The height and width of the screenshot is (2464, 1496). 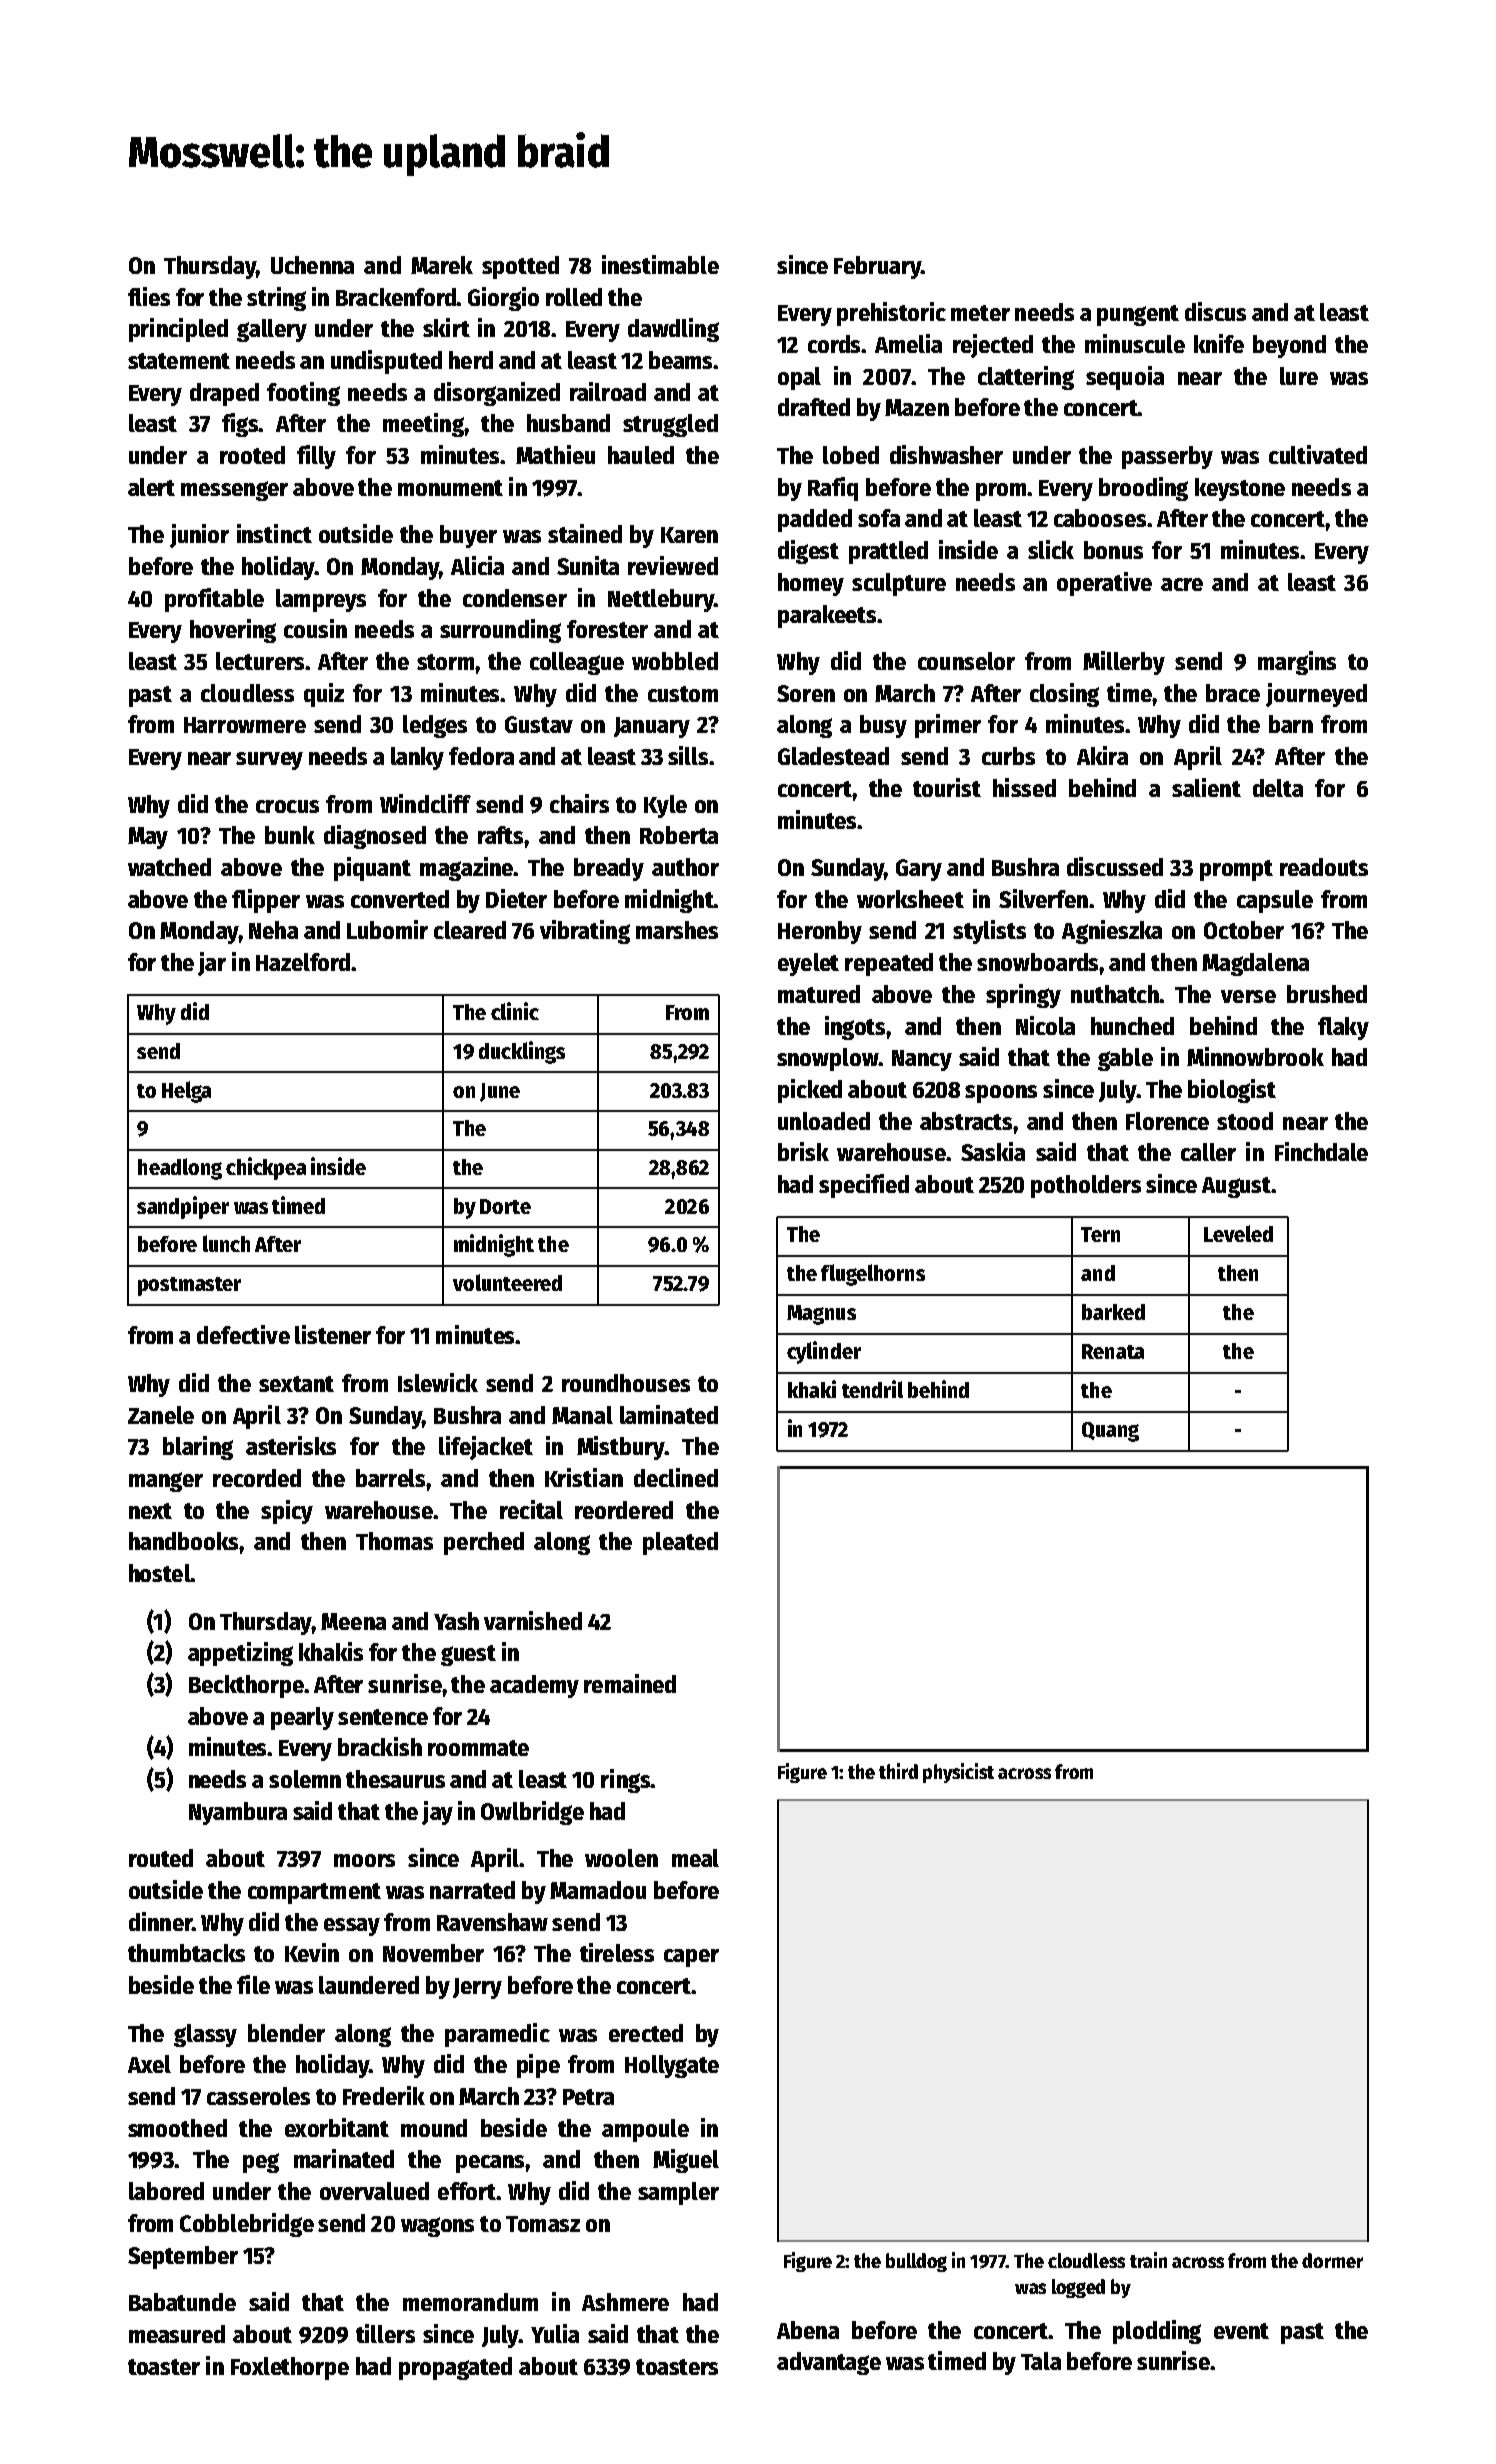 I want to click on gable, so click(x=1125, y=1059).
